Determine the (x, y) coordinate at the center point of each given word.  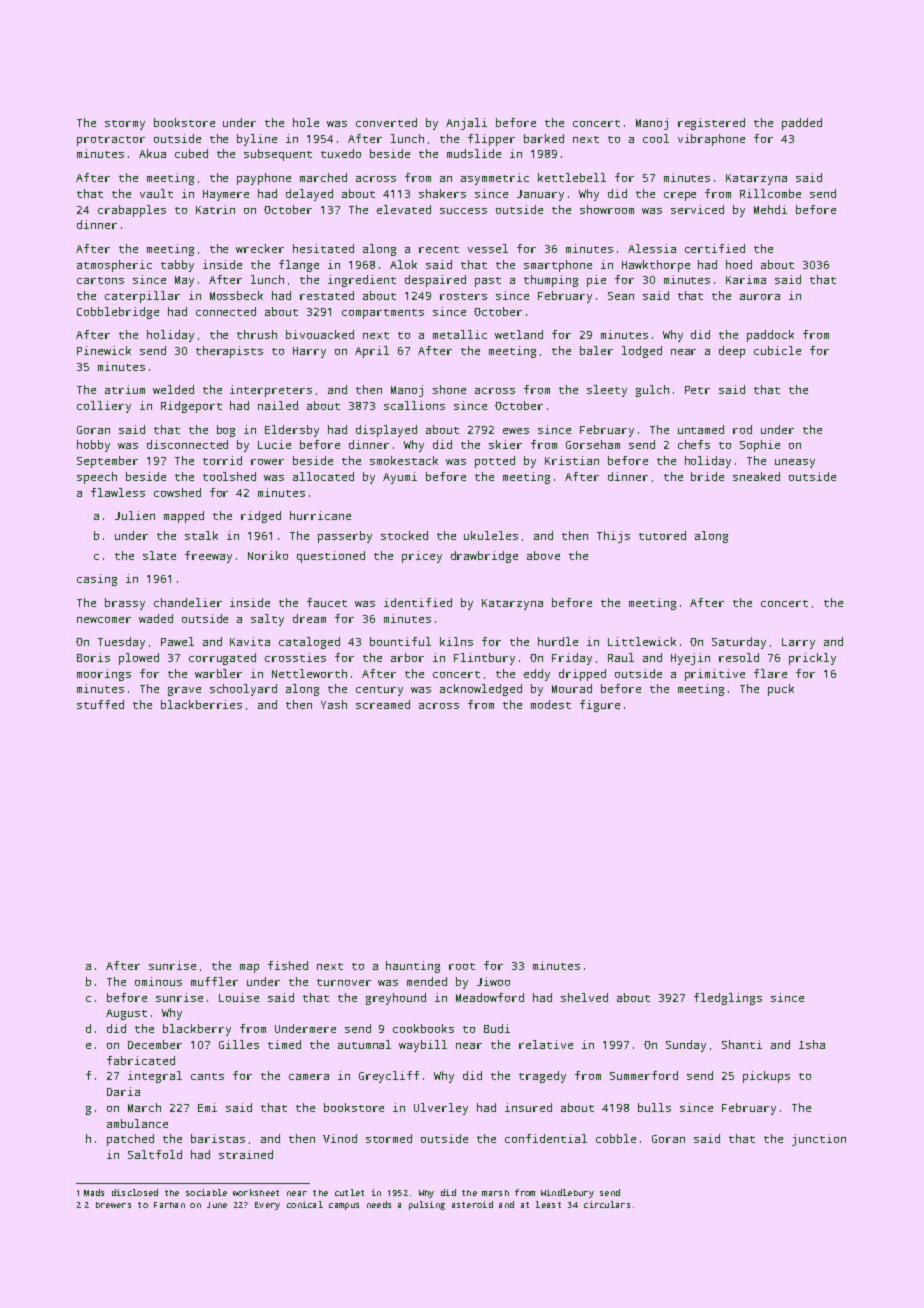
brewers (113, 1205)
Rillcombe (770, 193)
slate (159, 555)
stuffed (100, 704)
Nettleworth (309, 673)
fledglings (728, 999)
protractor (111, 141)
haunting (413, 967)
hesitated (323, 248)
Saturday (739, 643)
